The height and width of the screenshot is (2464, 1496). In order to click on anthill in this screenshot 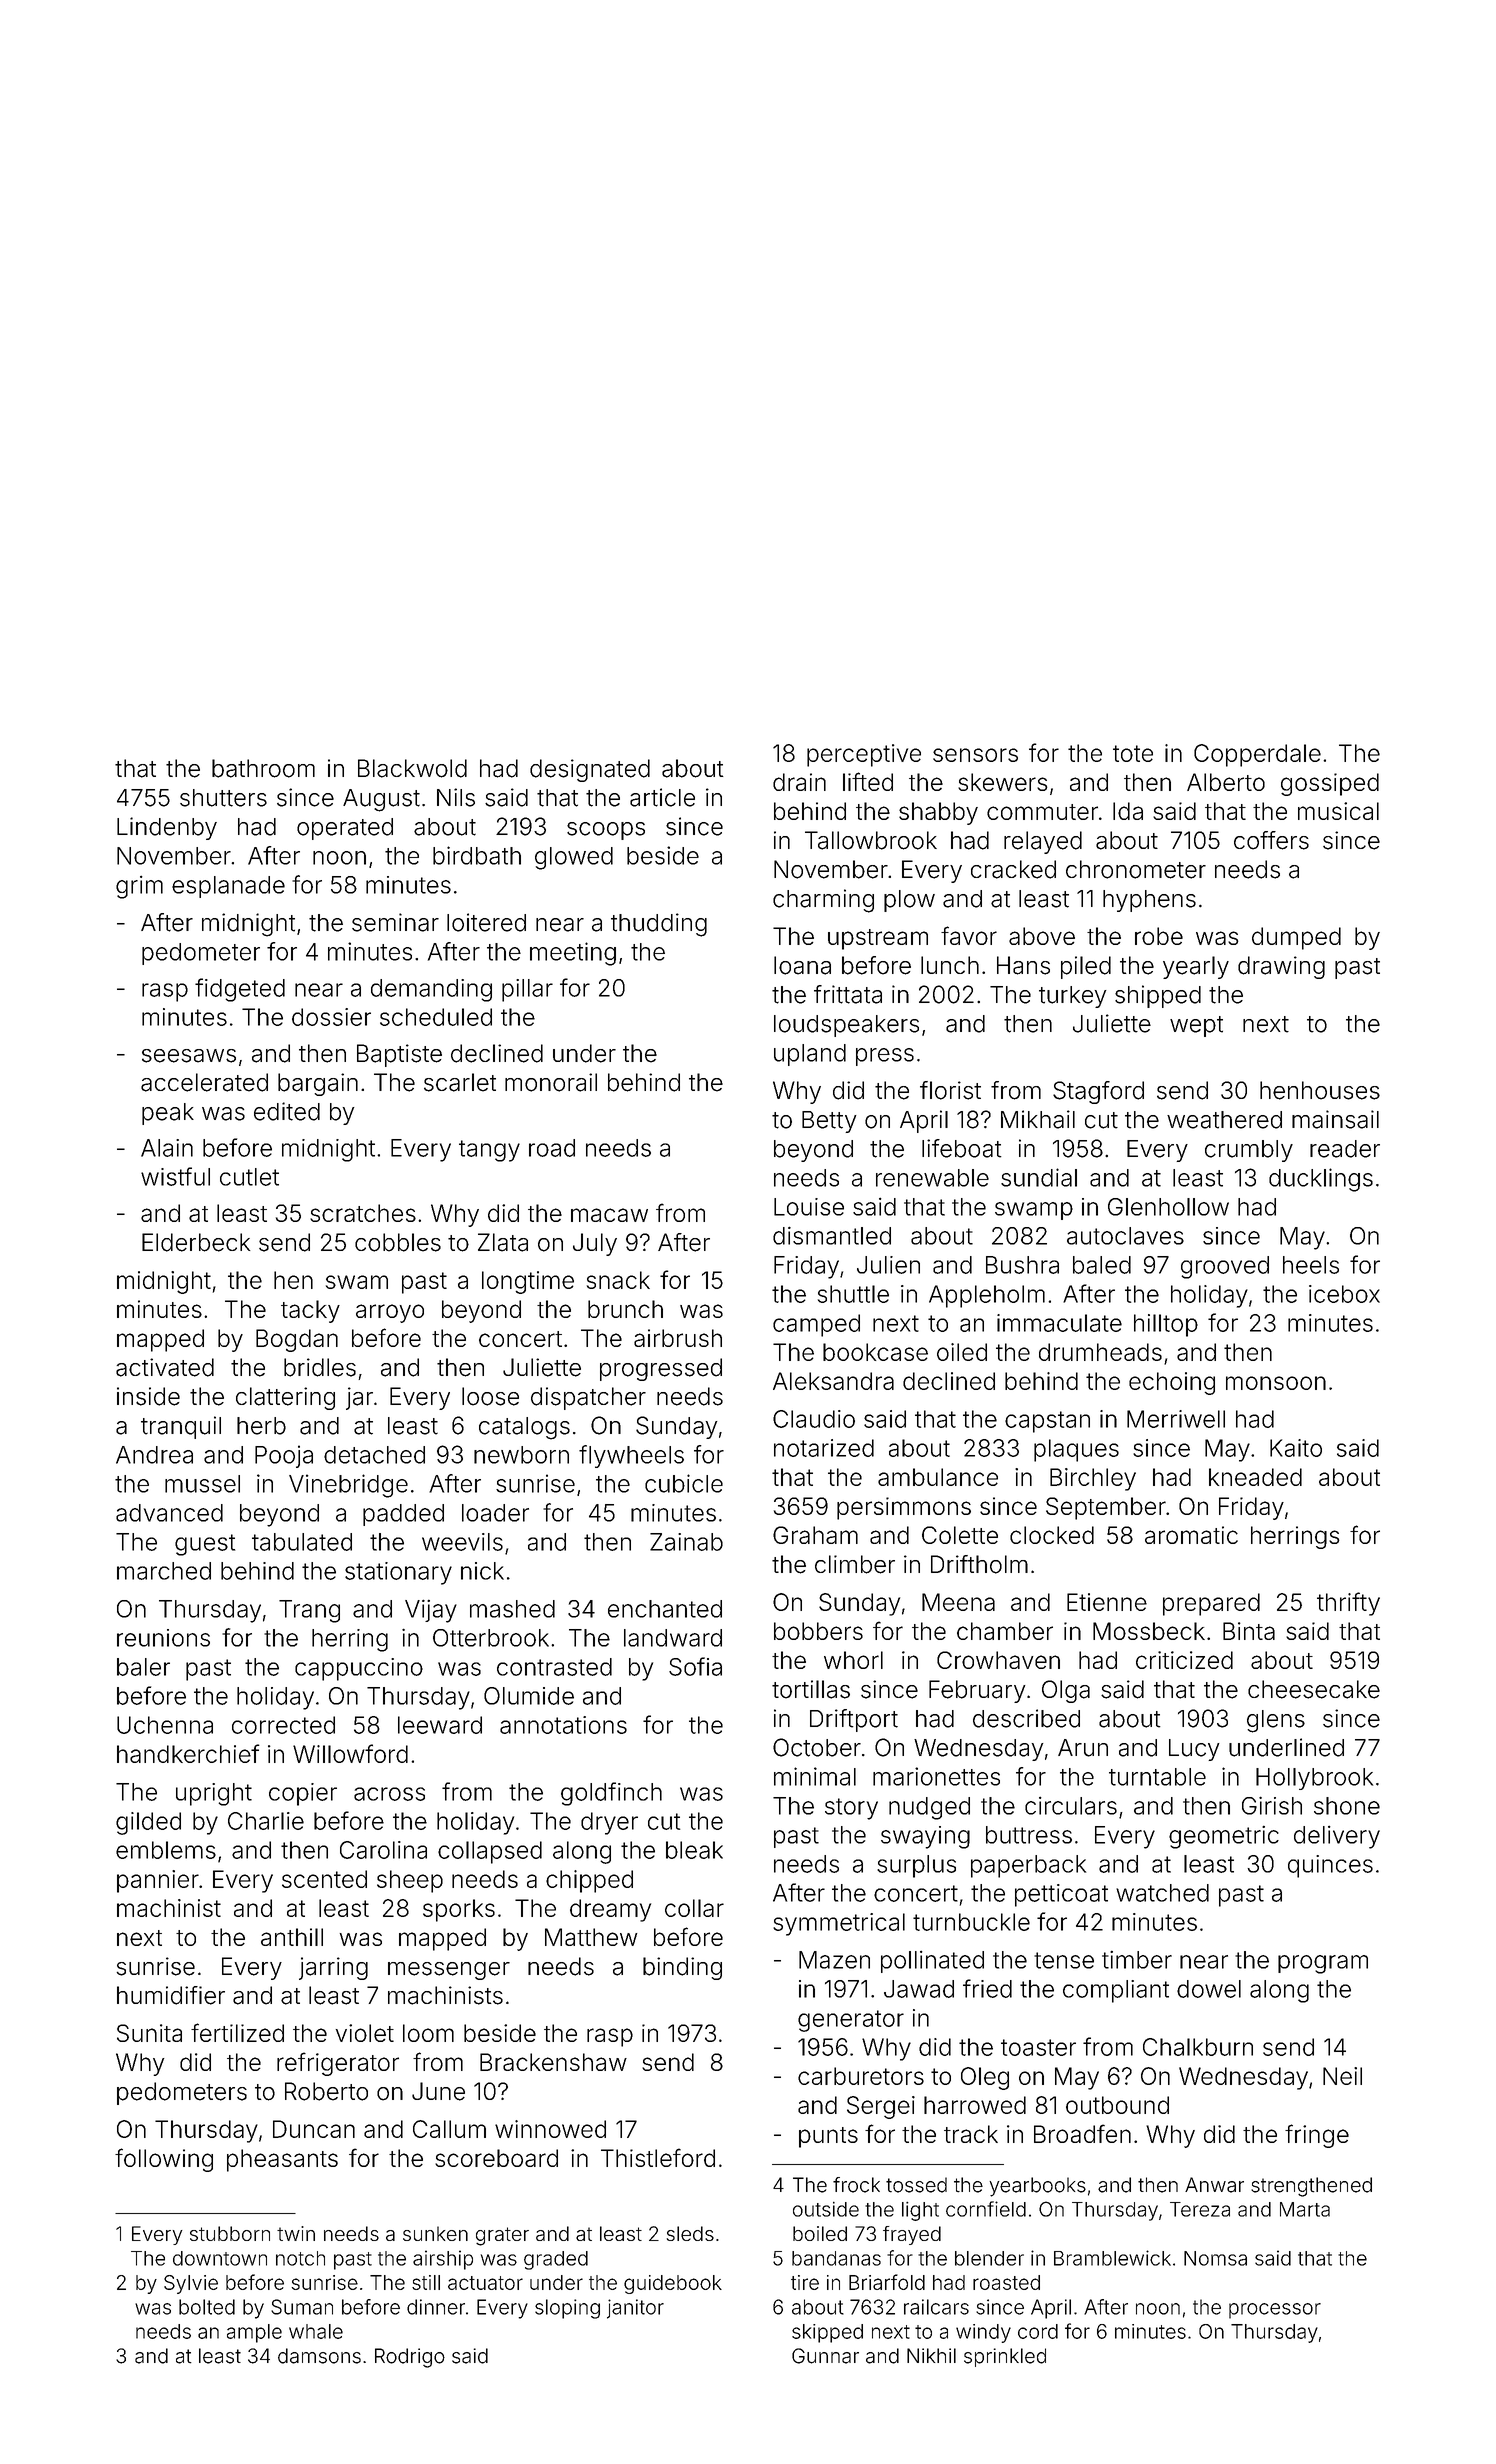, I will do `click(292, 1937)`.
